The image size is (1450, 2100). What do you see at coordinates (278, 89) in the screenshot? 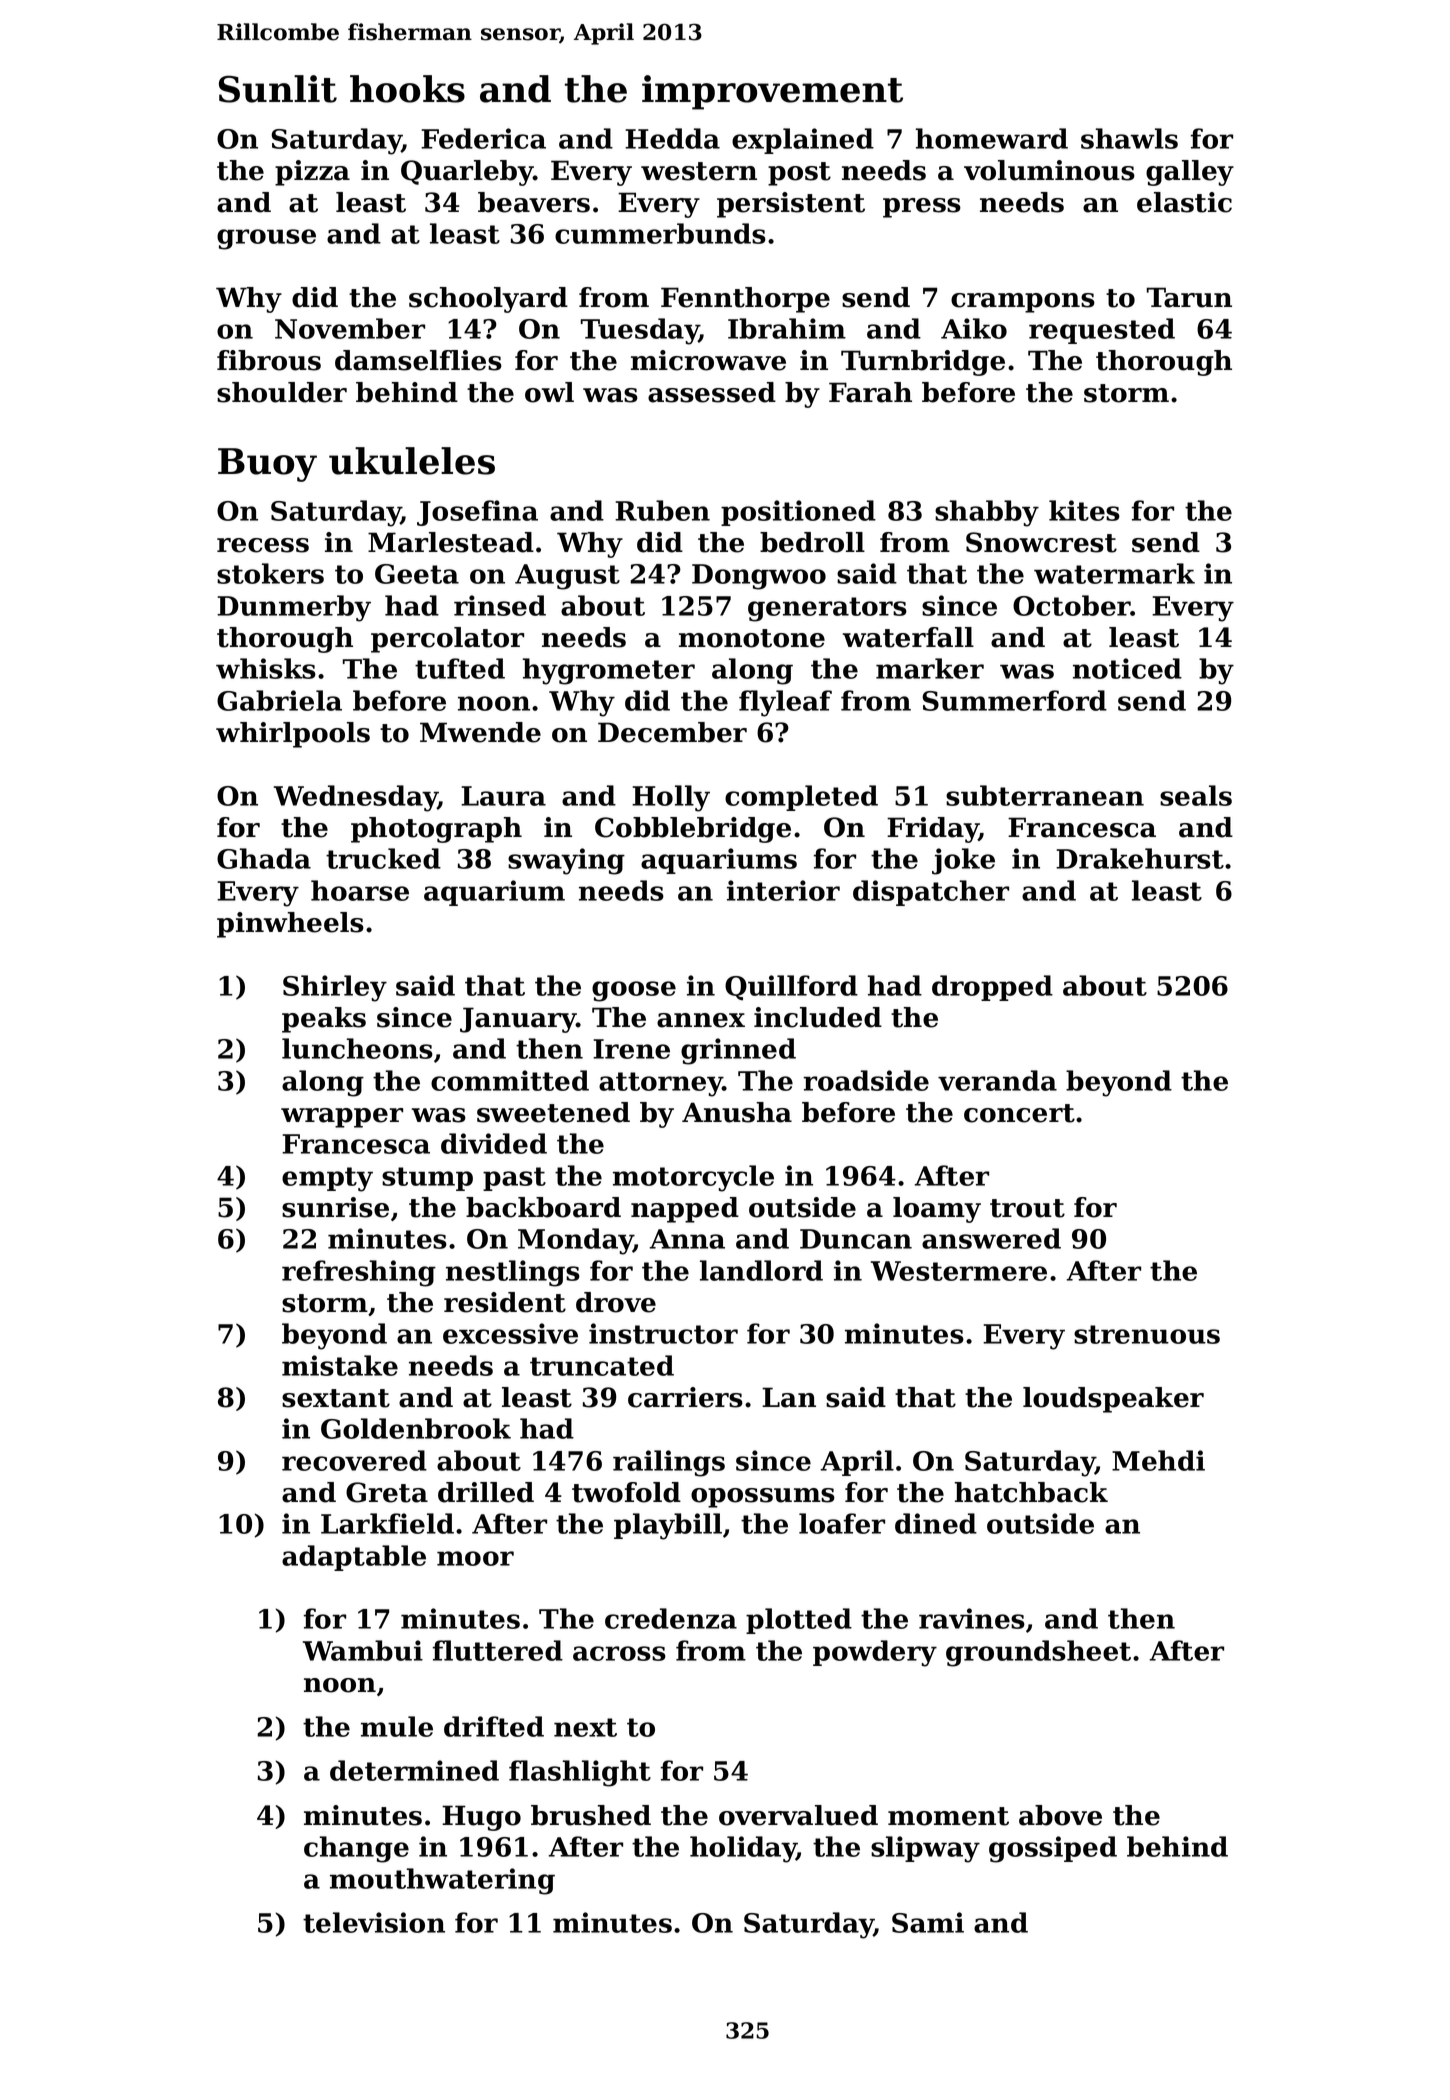
I see `Sunlit` at bounding box center [278, 89].
